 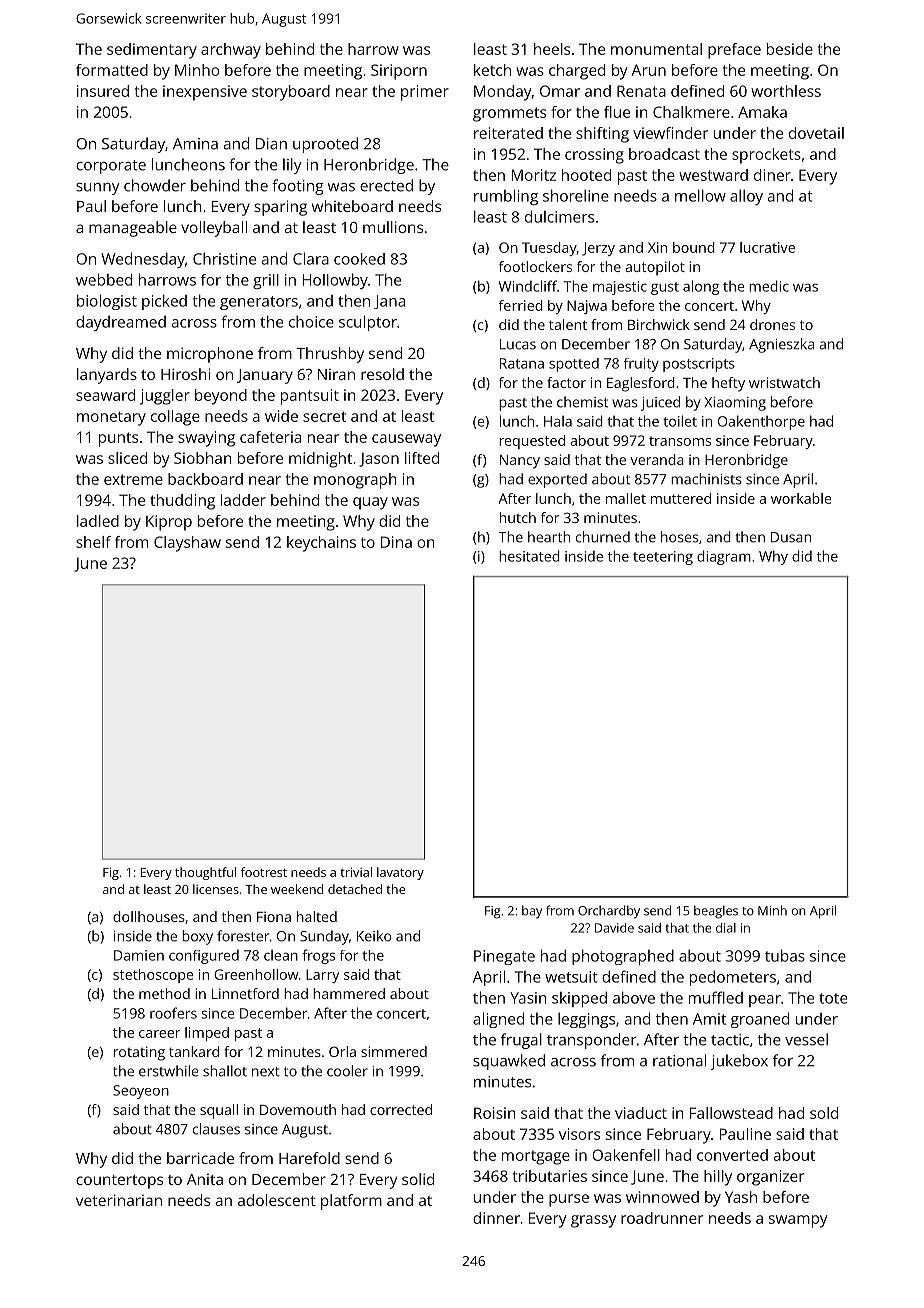 I want to click on Clayshaw, so click(x=187, y=544).
